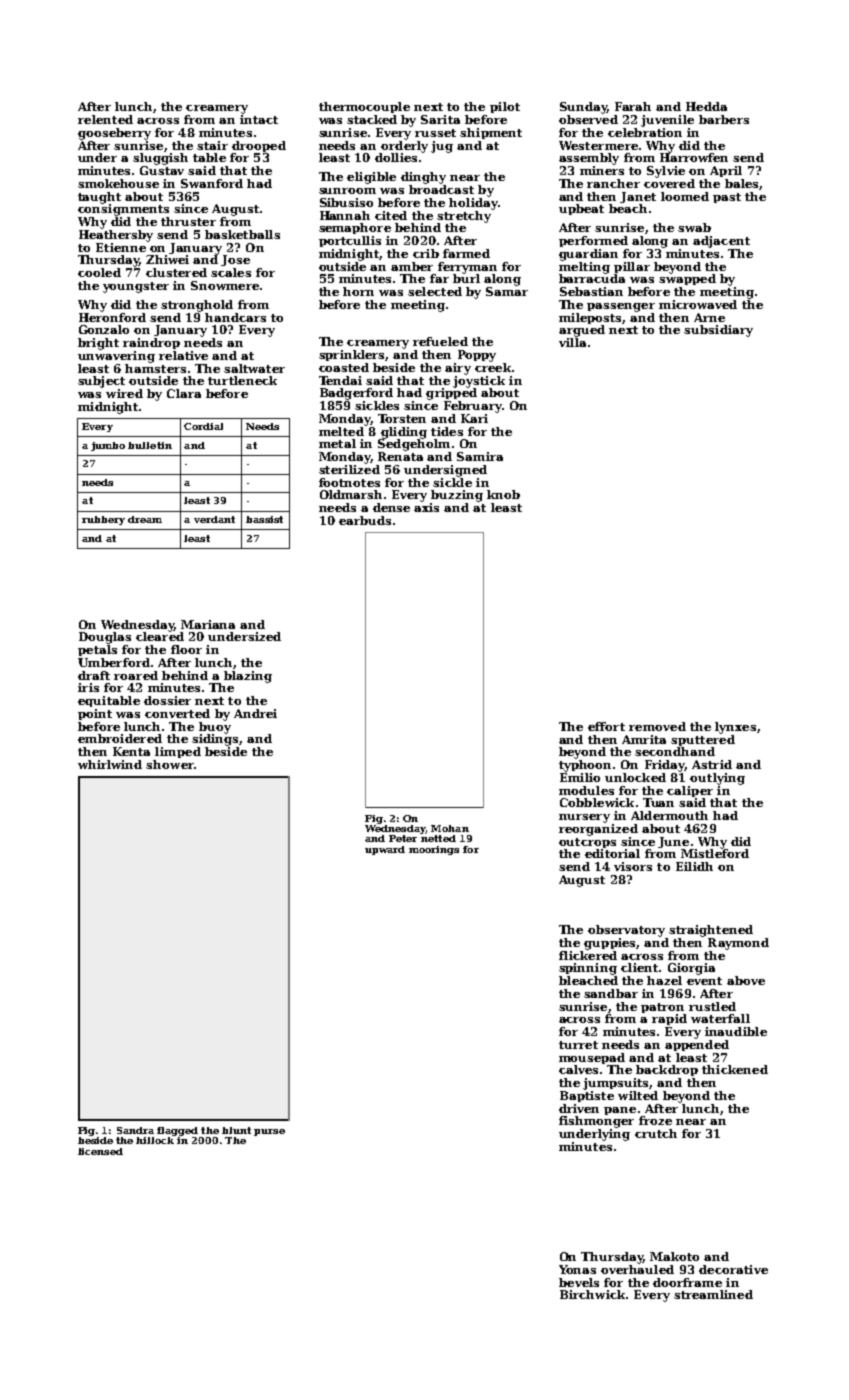 This screenshot has height=1400, width=849. I want to click on driven, so click(579, 1108).
